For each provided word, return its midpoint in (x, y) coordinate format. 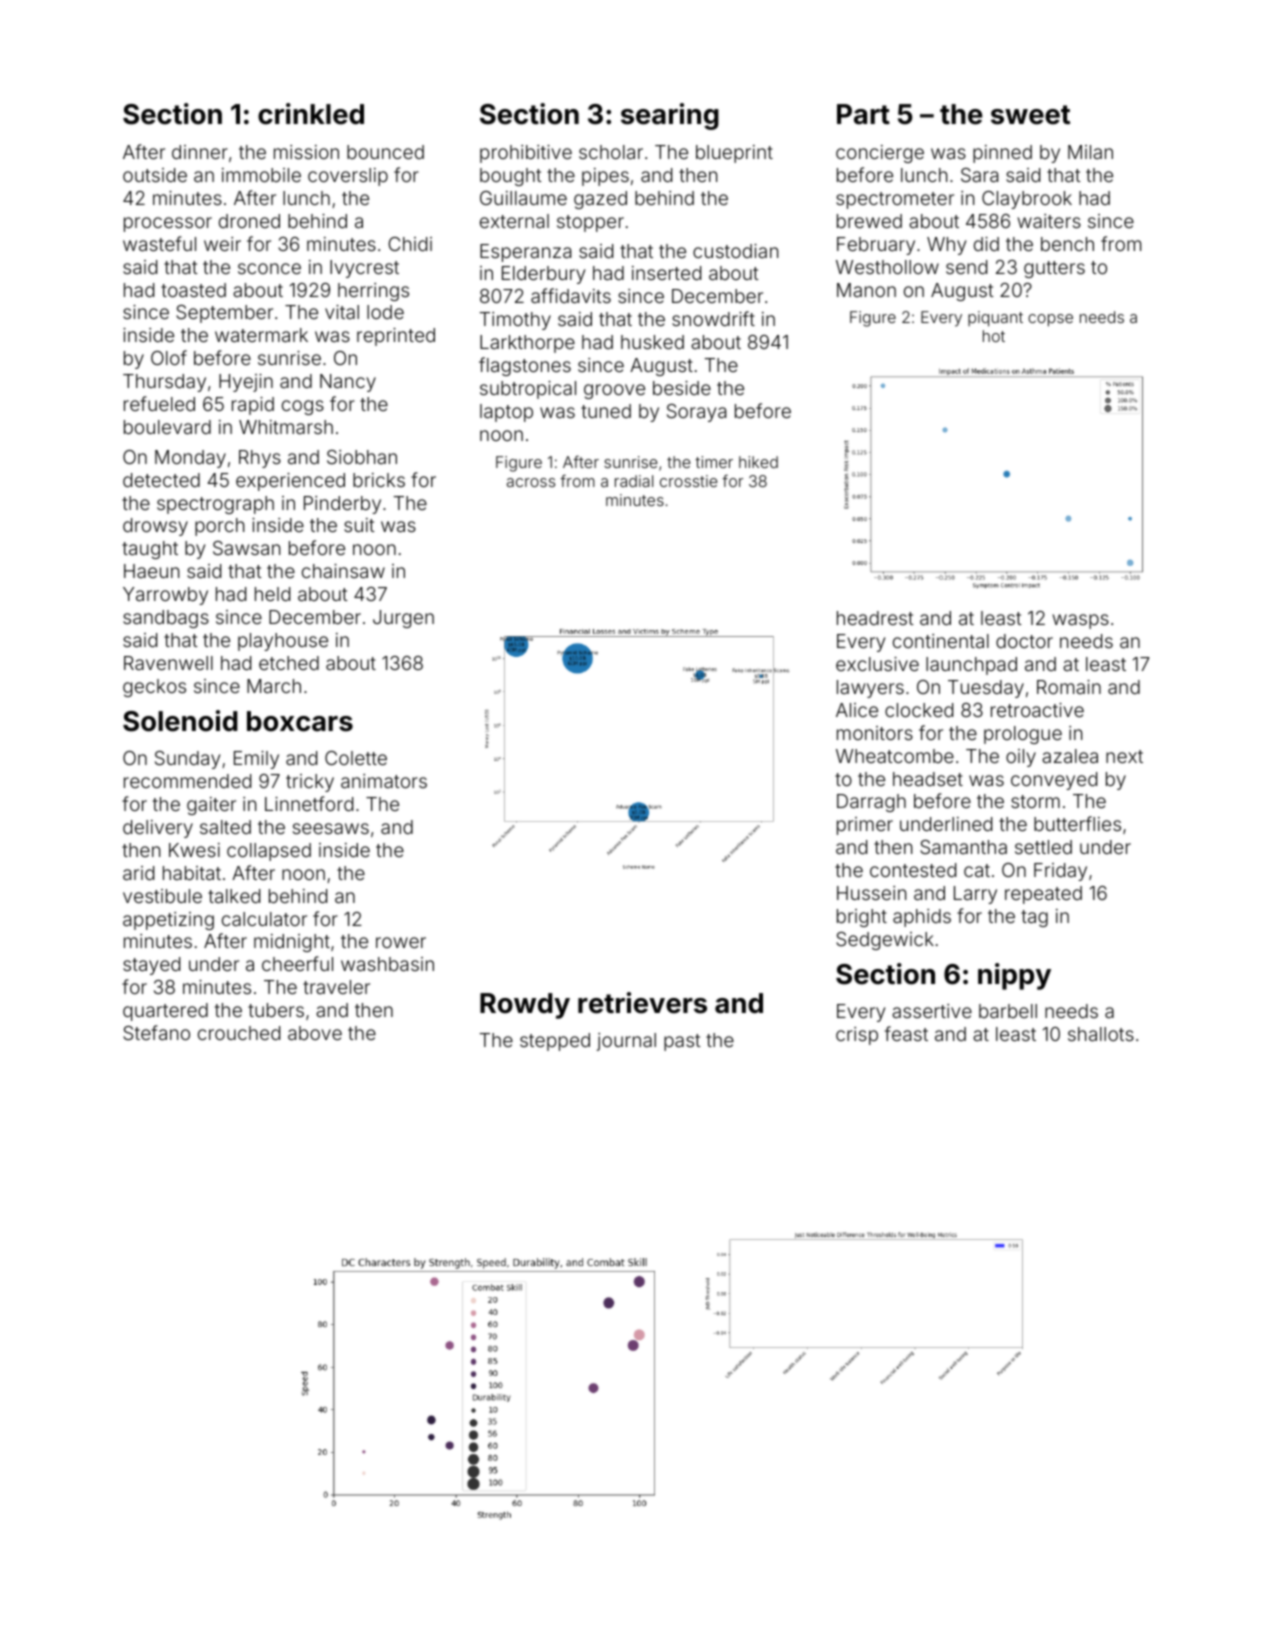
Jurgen (403, 619)
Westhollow (887, 267)
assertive (932, 1011)
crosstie (689, 481)
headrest (875, 618)
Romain (1069, 687)
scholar (611, 152)
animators (384, 781)
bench (1067, 244)
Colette (356, 758)
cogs (303, 407)
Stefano (156, 1032)
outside (155, 175)
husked (652, 342)
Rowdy (525, 1006)
